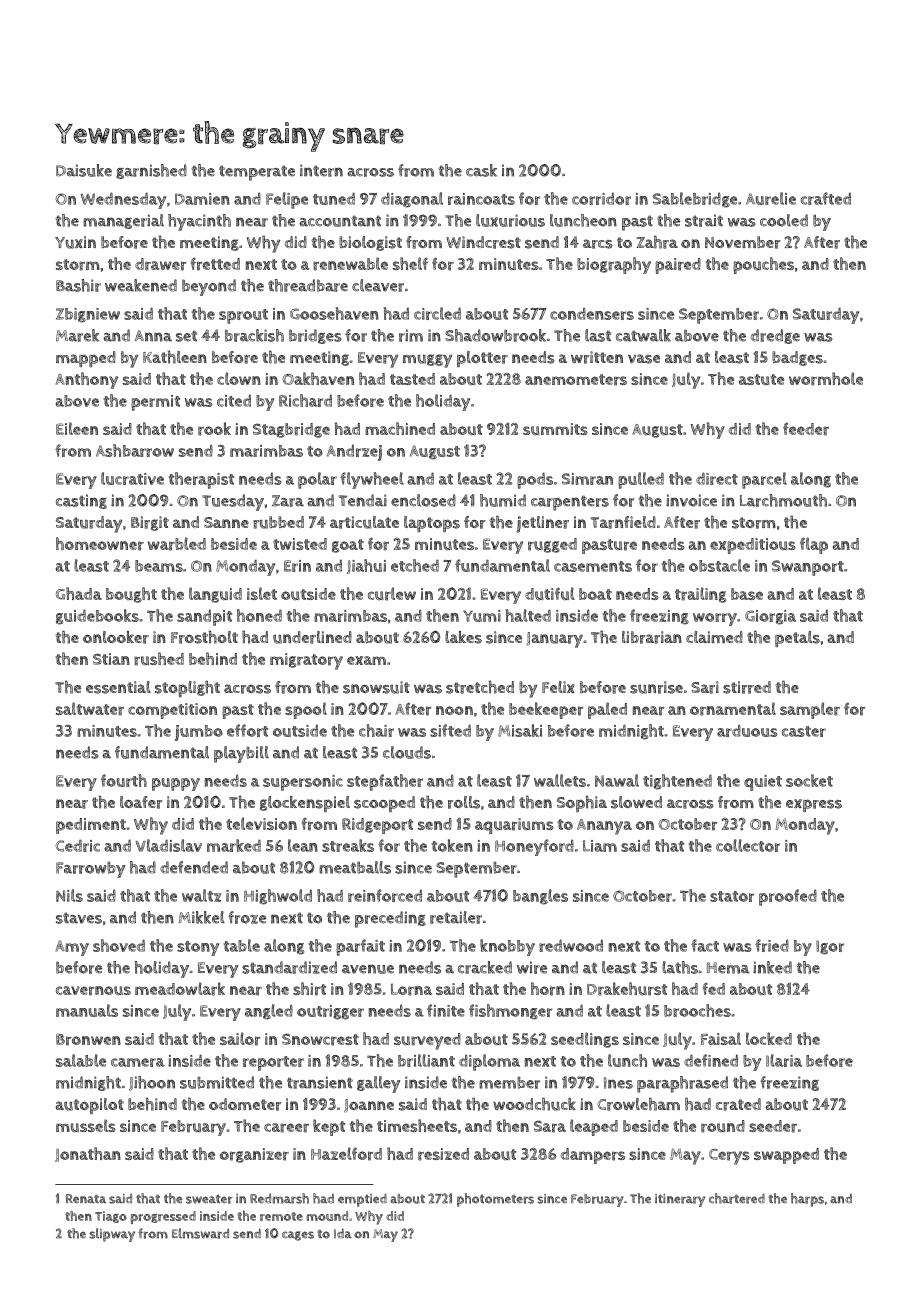  I want to click on slipway, so click(112, 1235).
